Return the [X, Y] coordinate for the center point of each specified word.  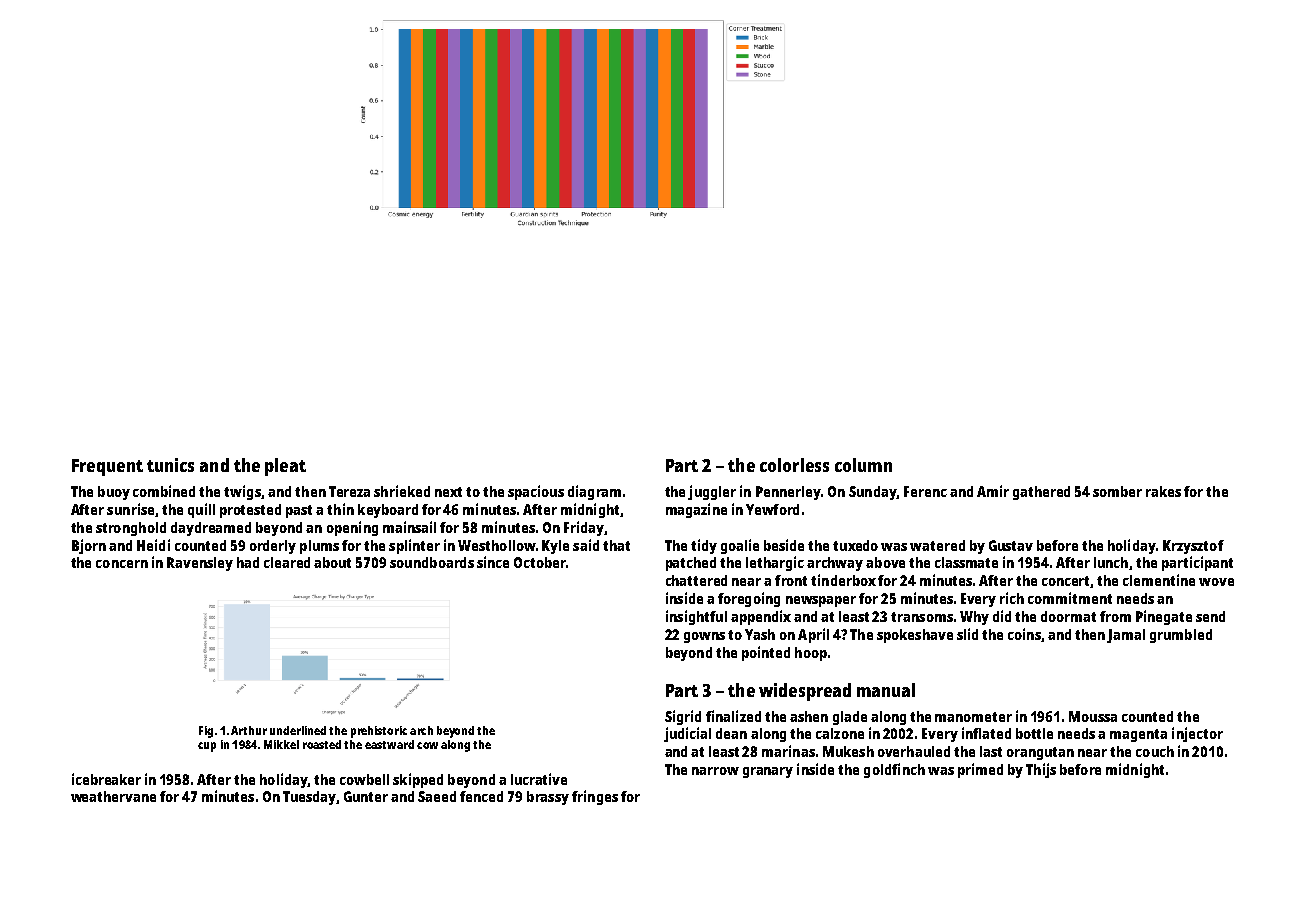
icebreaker [106, 779]
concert [1066, 582]
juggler [712, 492]
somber [1117, 491]
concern [122, 564]
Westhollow [497, 545]
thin [340, 509]
